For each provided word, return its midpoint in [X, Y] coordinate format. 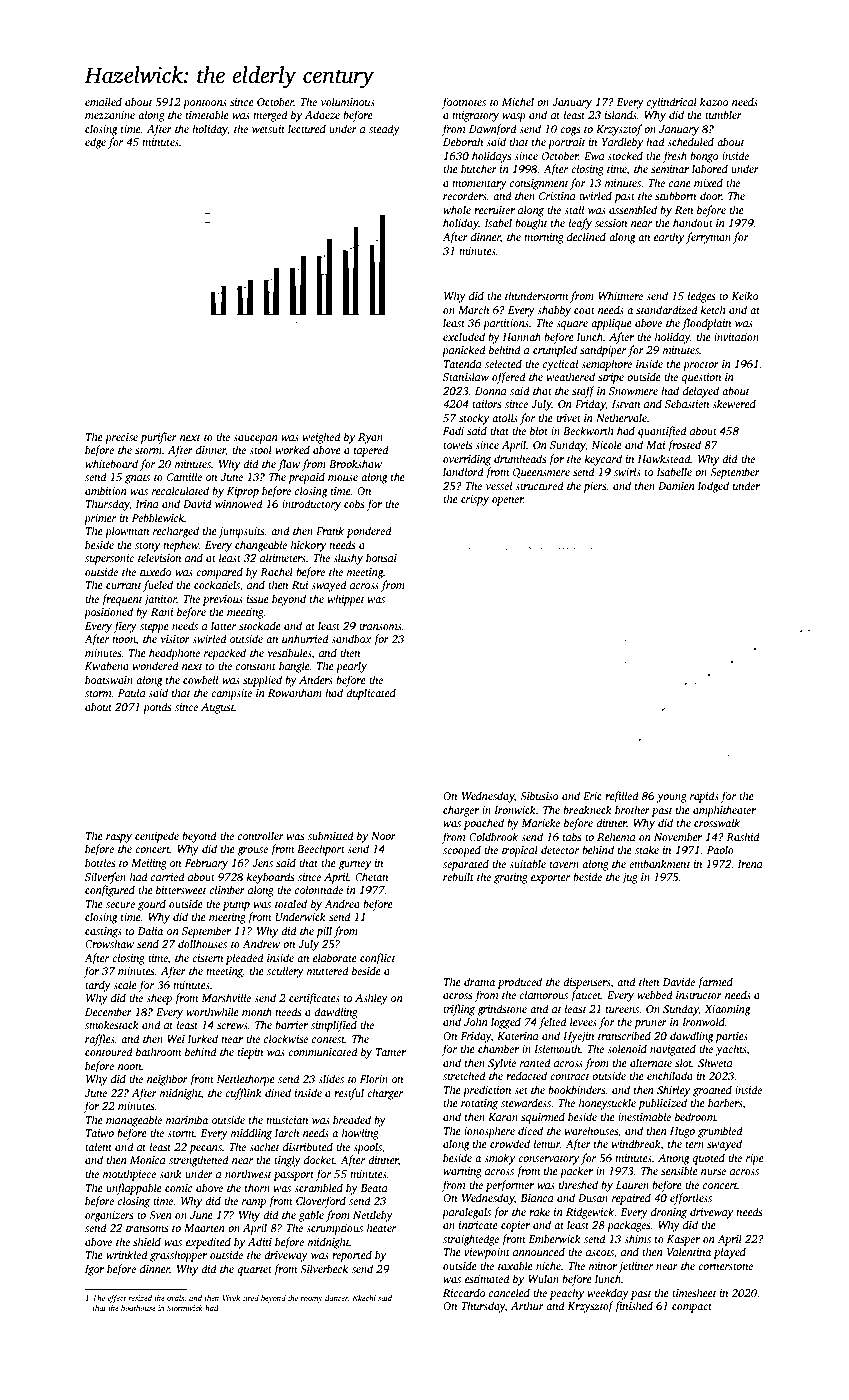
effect [117, 1299]
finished [633, 1307]
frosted [684, 446]
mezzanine [110, 115]
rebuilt [458, 876]
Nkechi [364, 1298]
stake [647, 849]
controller [261, 835]
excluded [464, 336]
